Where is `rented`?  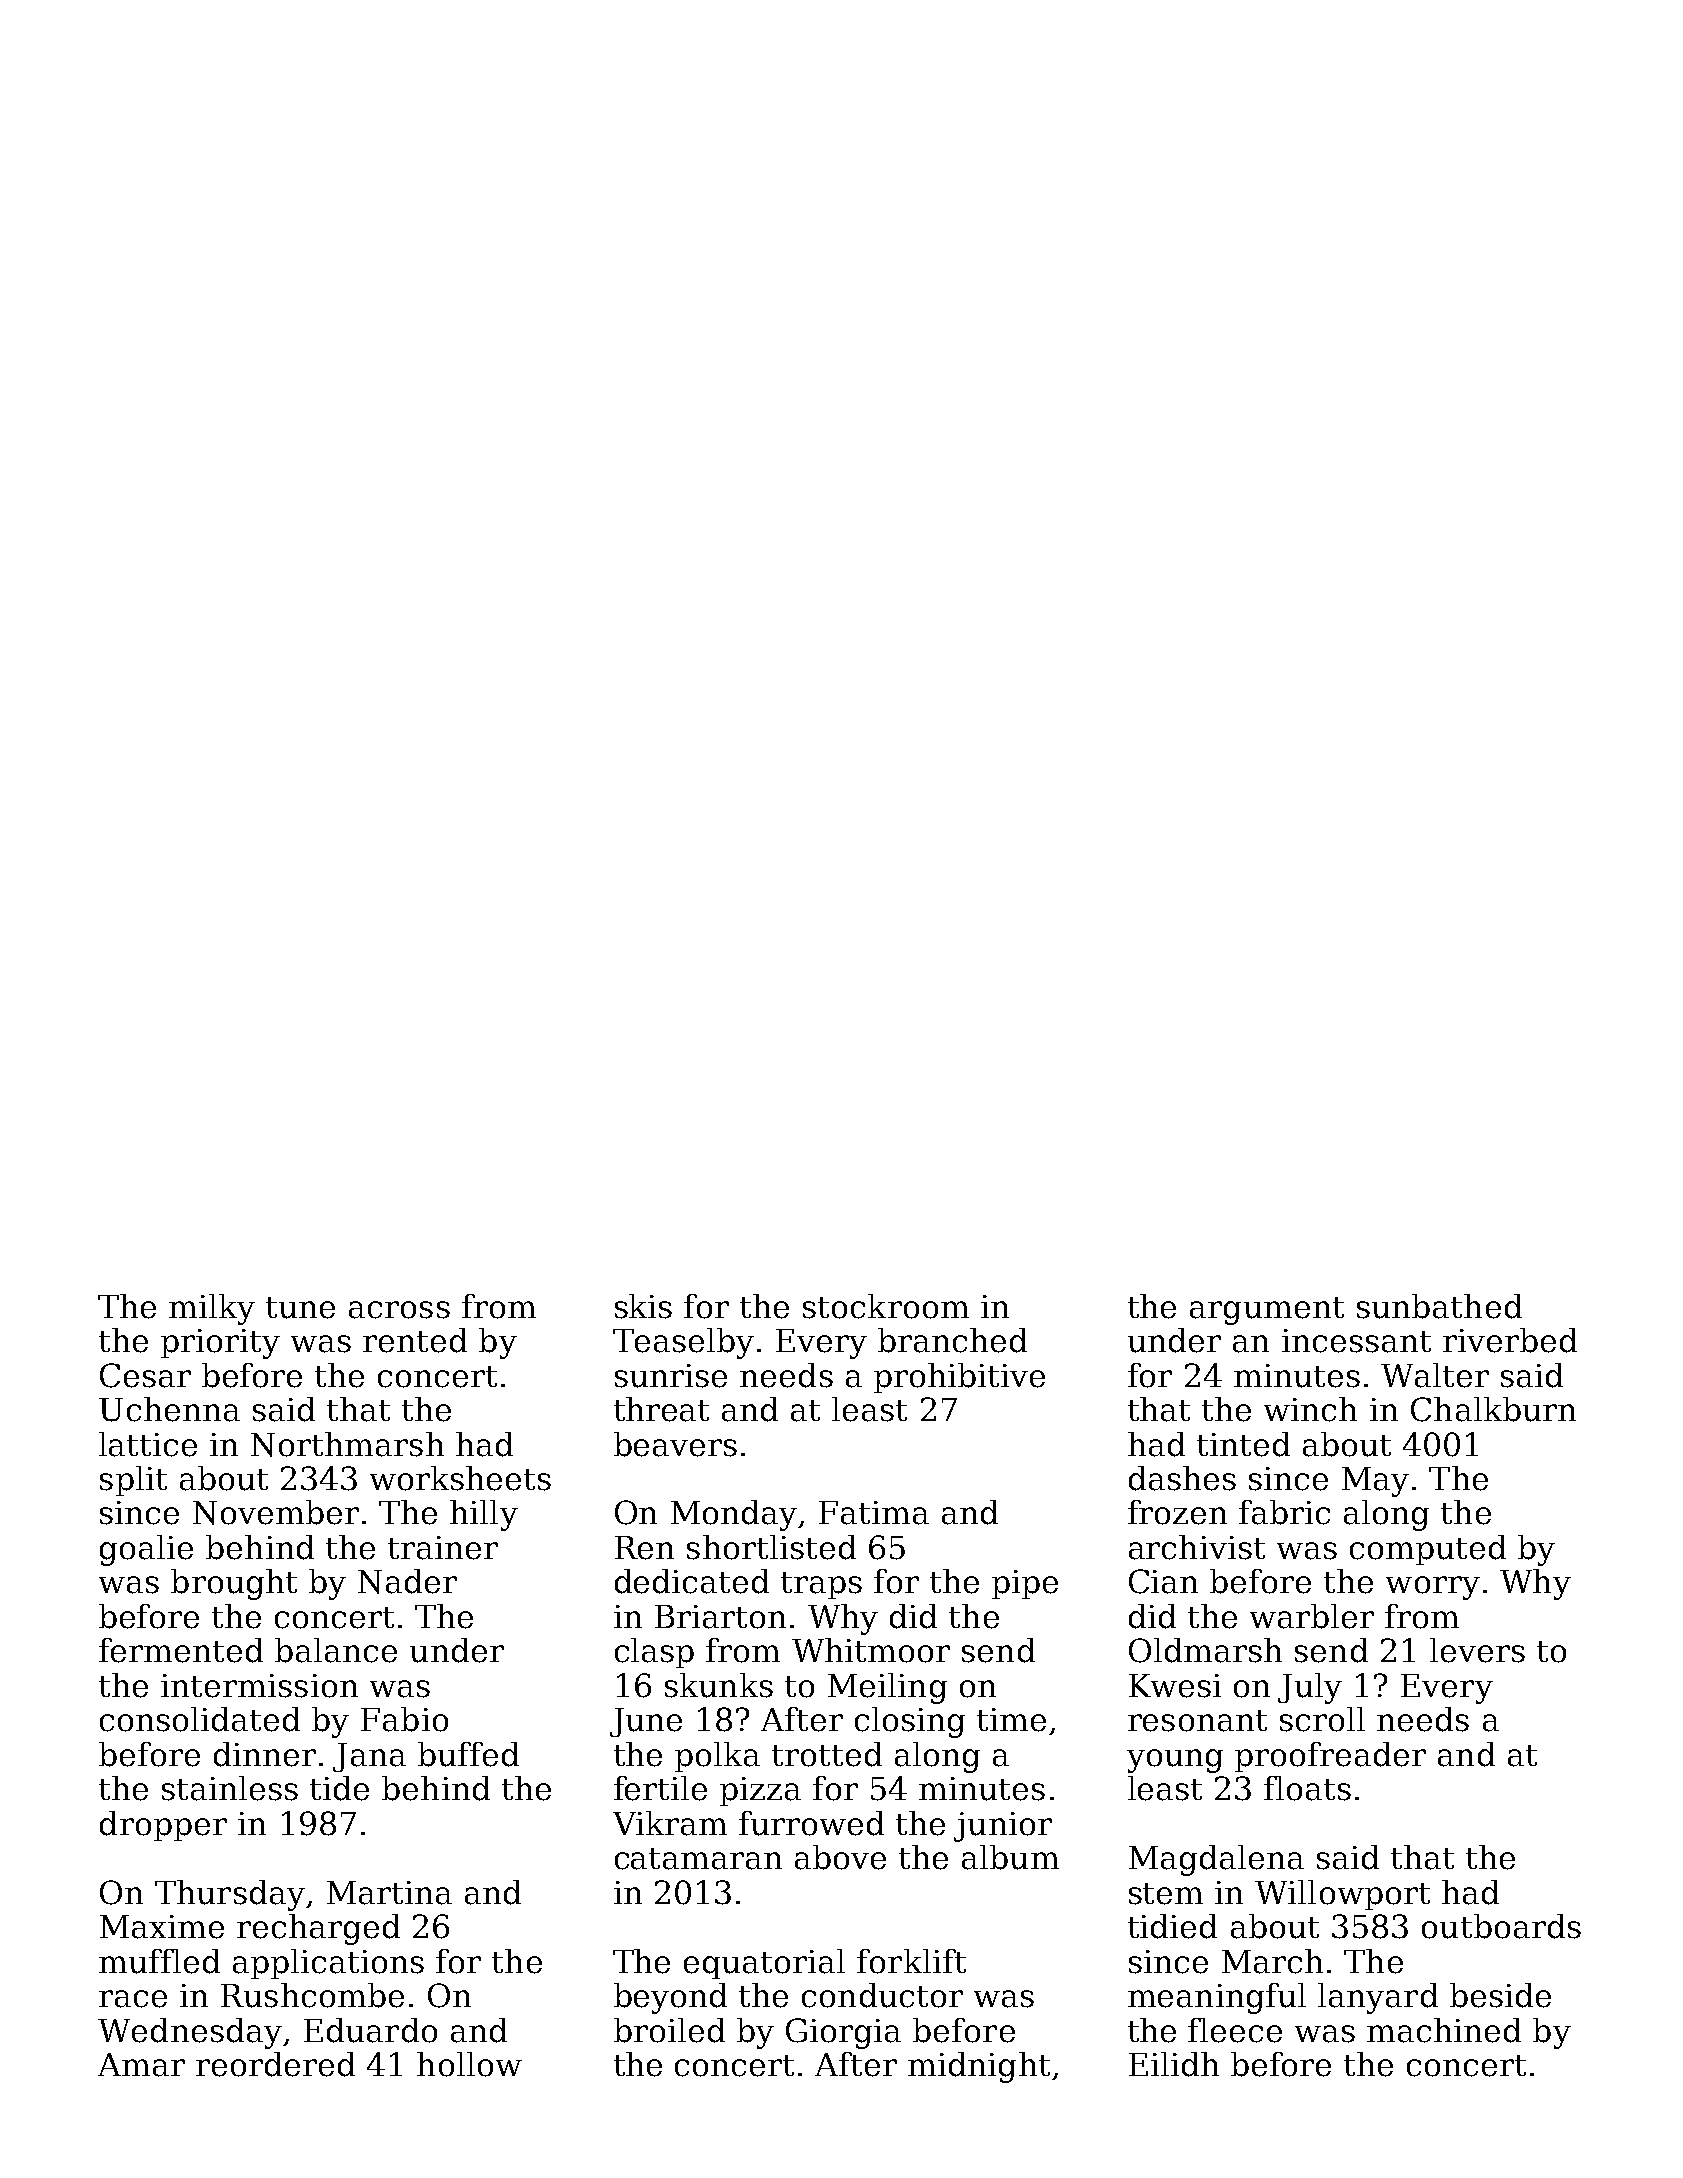
rented is located at coordinates (415, 1340).
